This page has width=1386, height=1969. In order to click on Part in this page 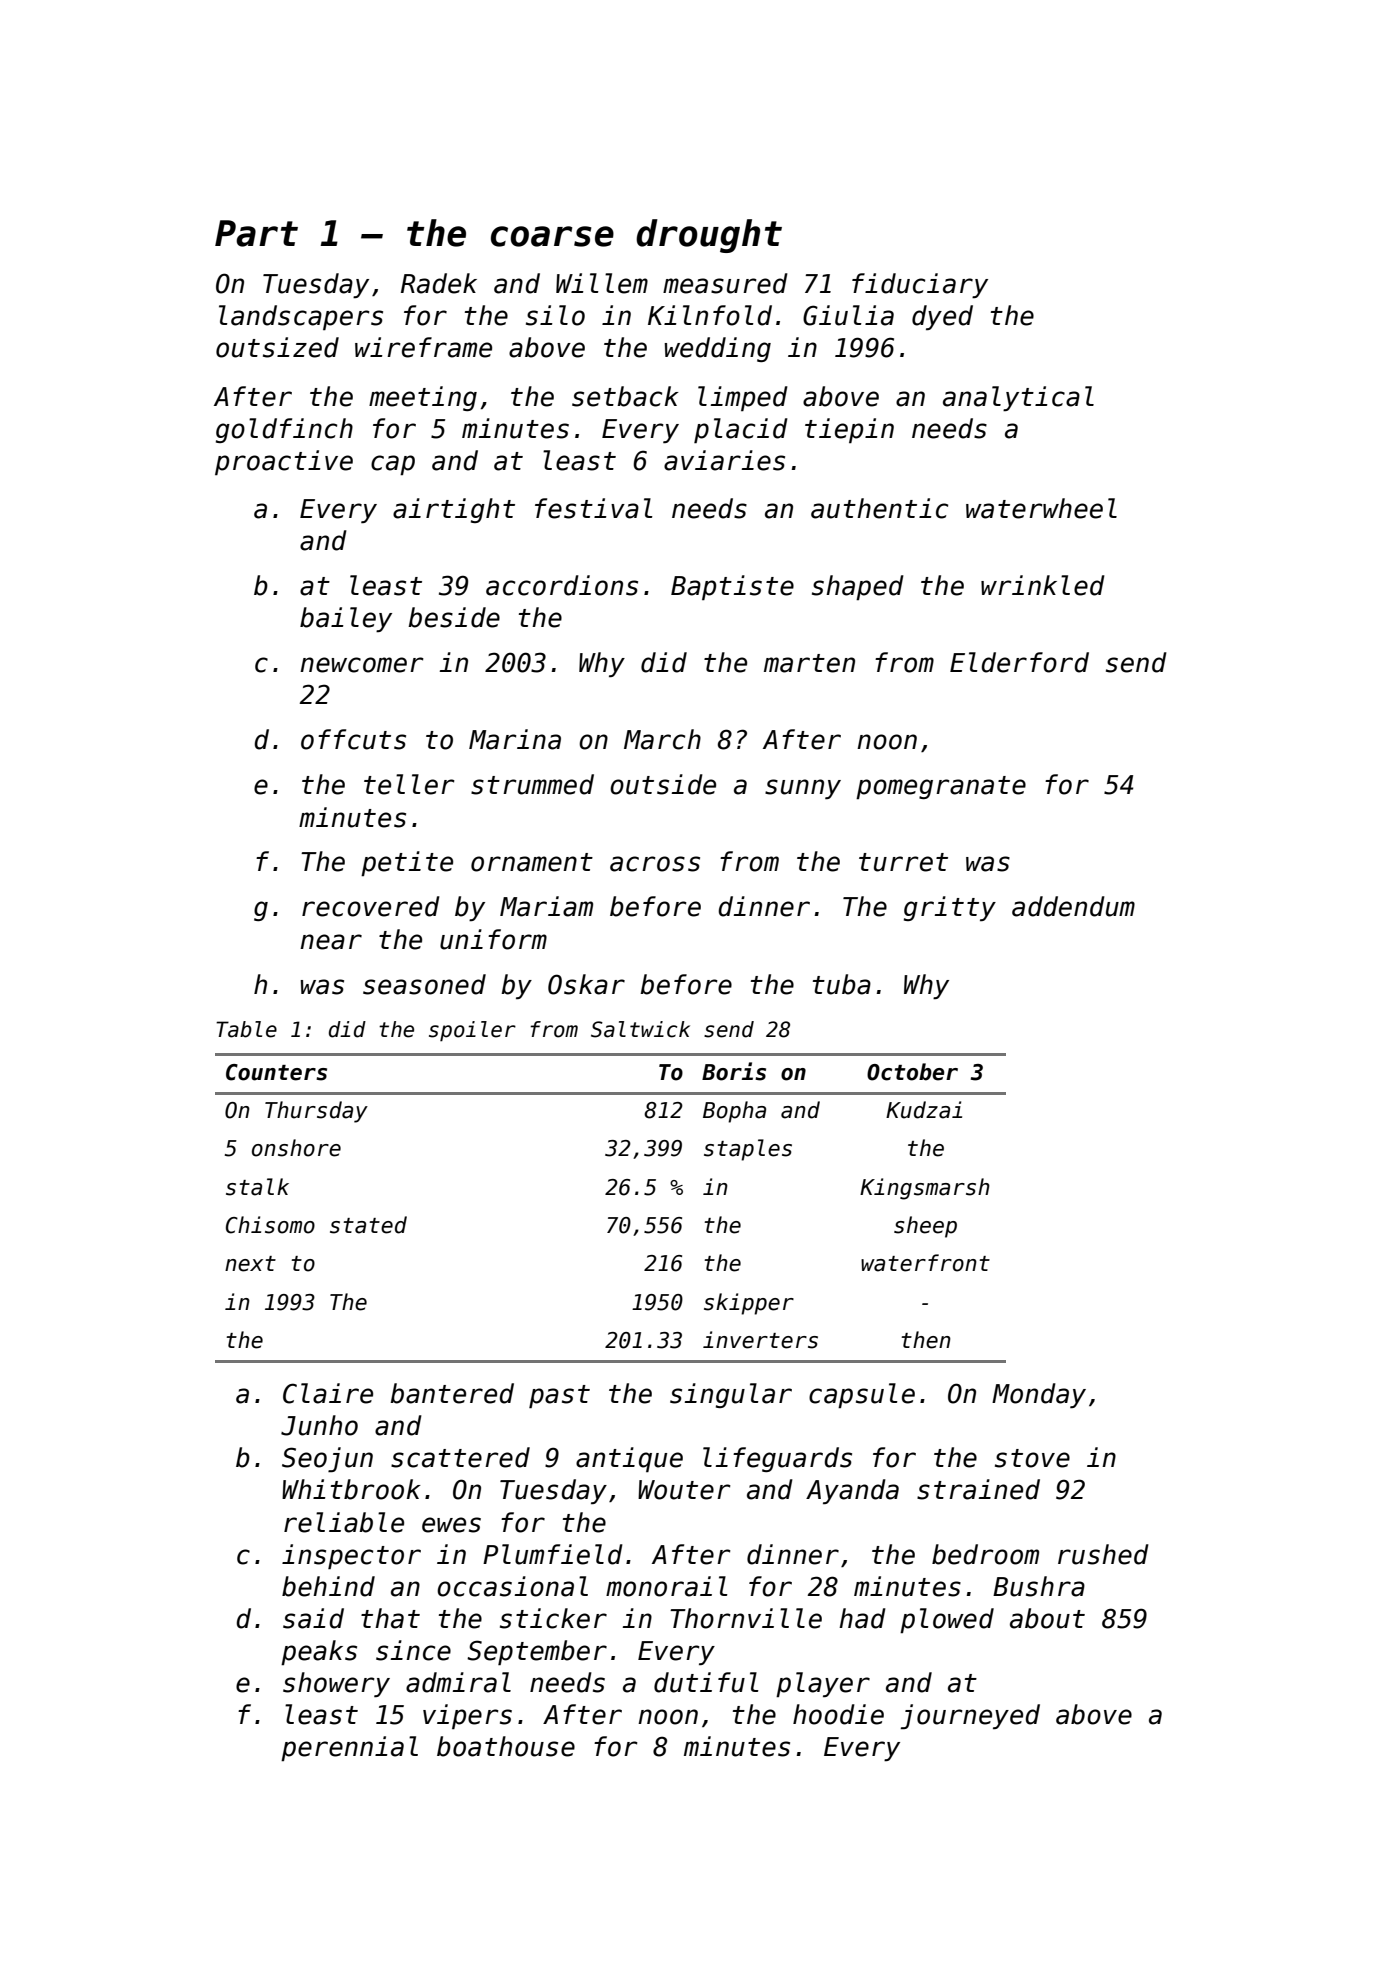, I will do `click(256, 233)`.
